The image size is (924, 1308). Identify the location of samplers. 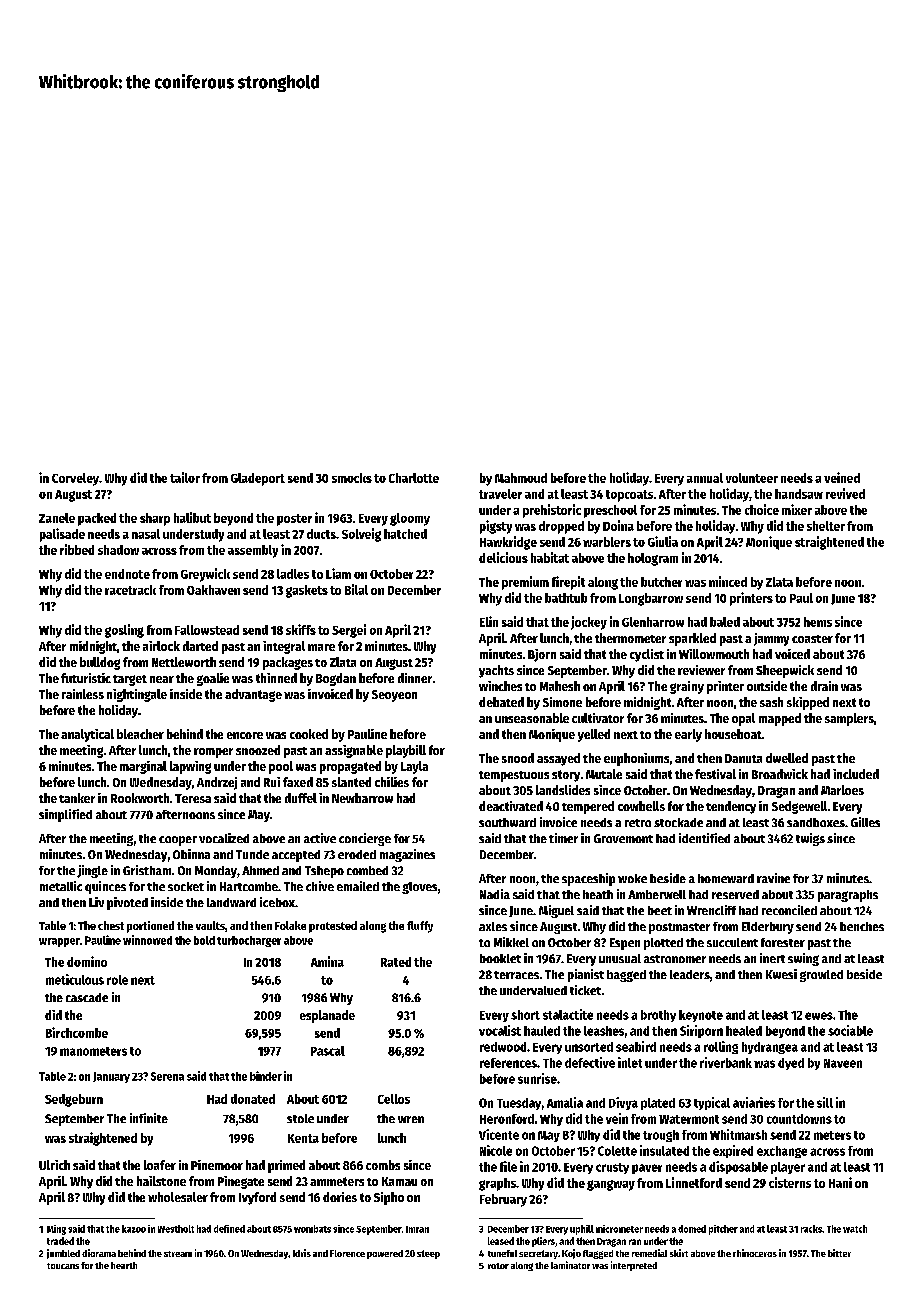
(849, 719).
